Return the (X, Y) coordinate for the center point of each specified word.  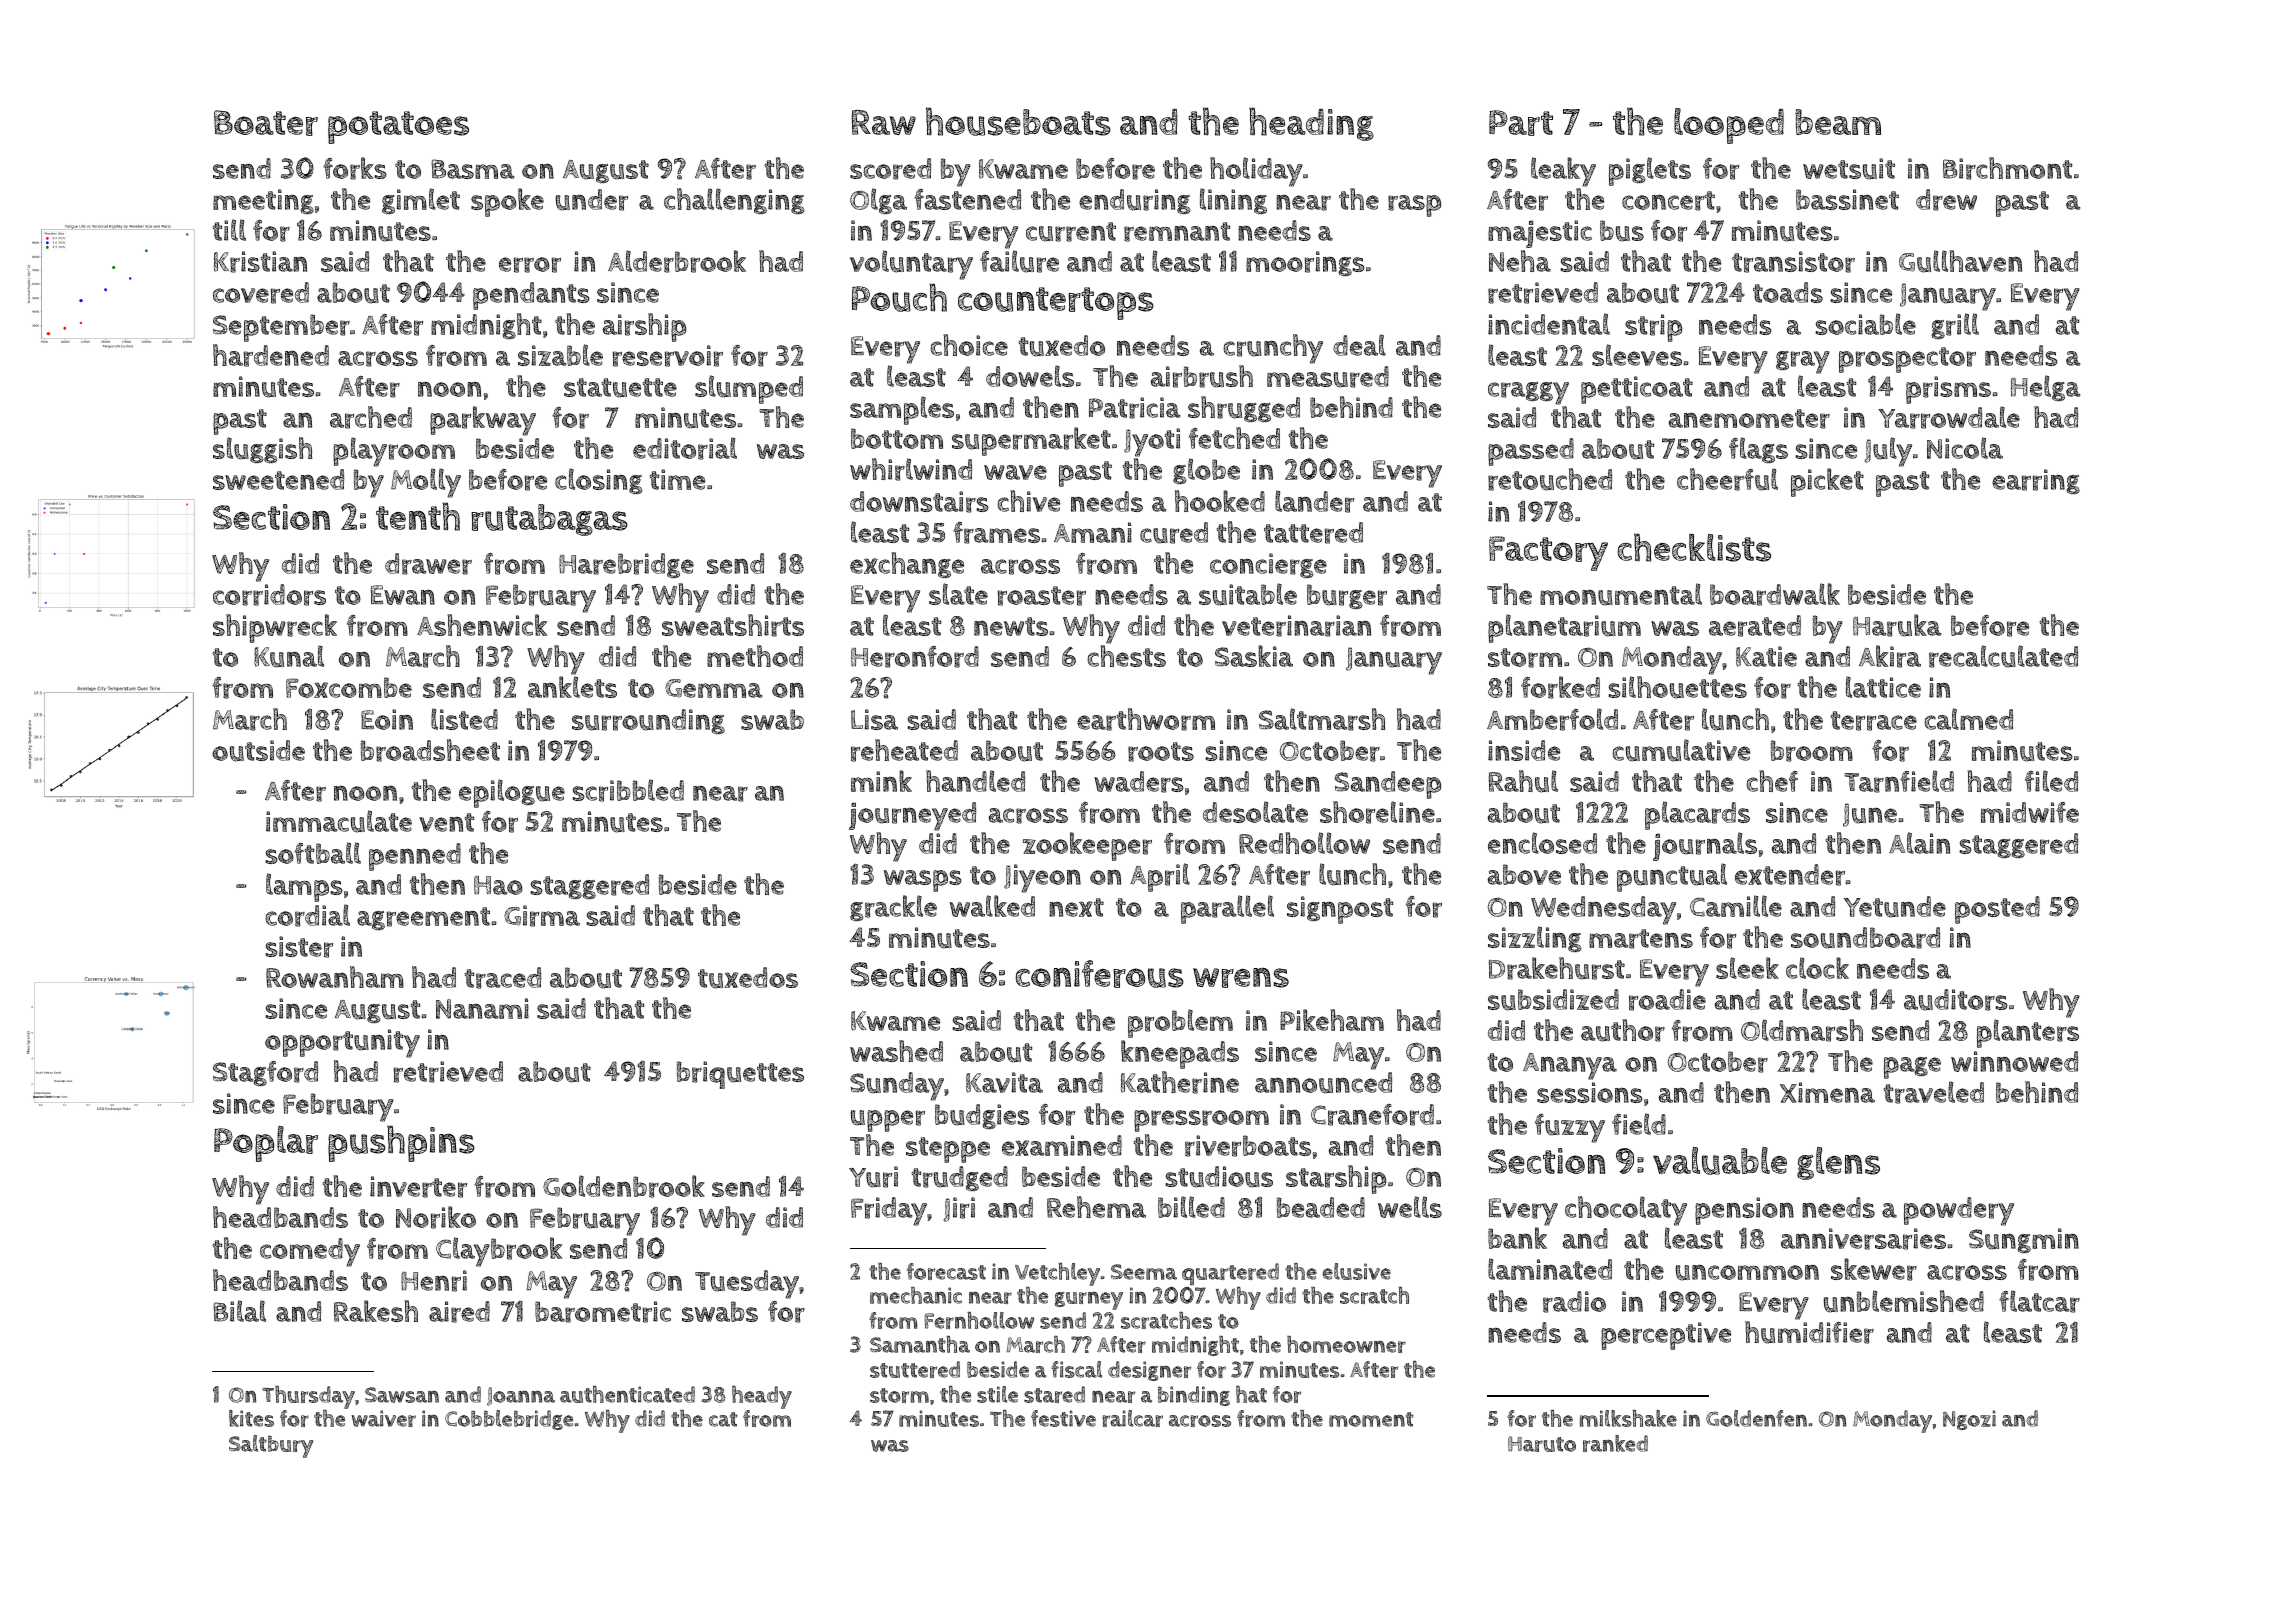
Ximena (1827, 1092)
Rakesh (376, 1311)
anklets (572, 687)
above (1524, 874)
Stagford (265, 1073)
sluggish (262, 450)
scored (890, 169)
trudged (960, 1178)
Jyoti (1152, 442)
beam (1838, 122)
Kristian (260, 262)
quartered (1230, 1274)
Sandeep (1387, 785)
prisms (1948, 390)
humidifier (1809, 1332)
